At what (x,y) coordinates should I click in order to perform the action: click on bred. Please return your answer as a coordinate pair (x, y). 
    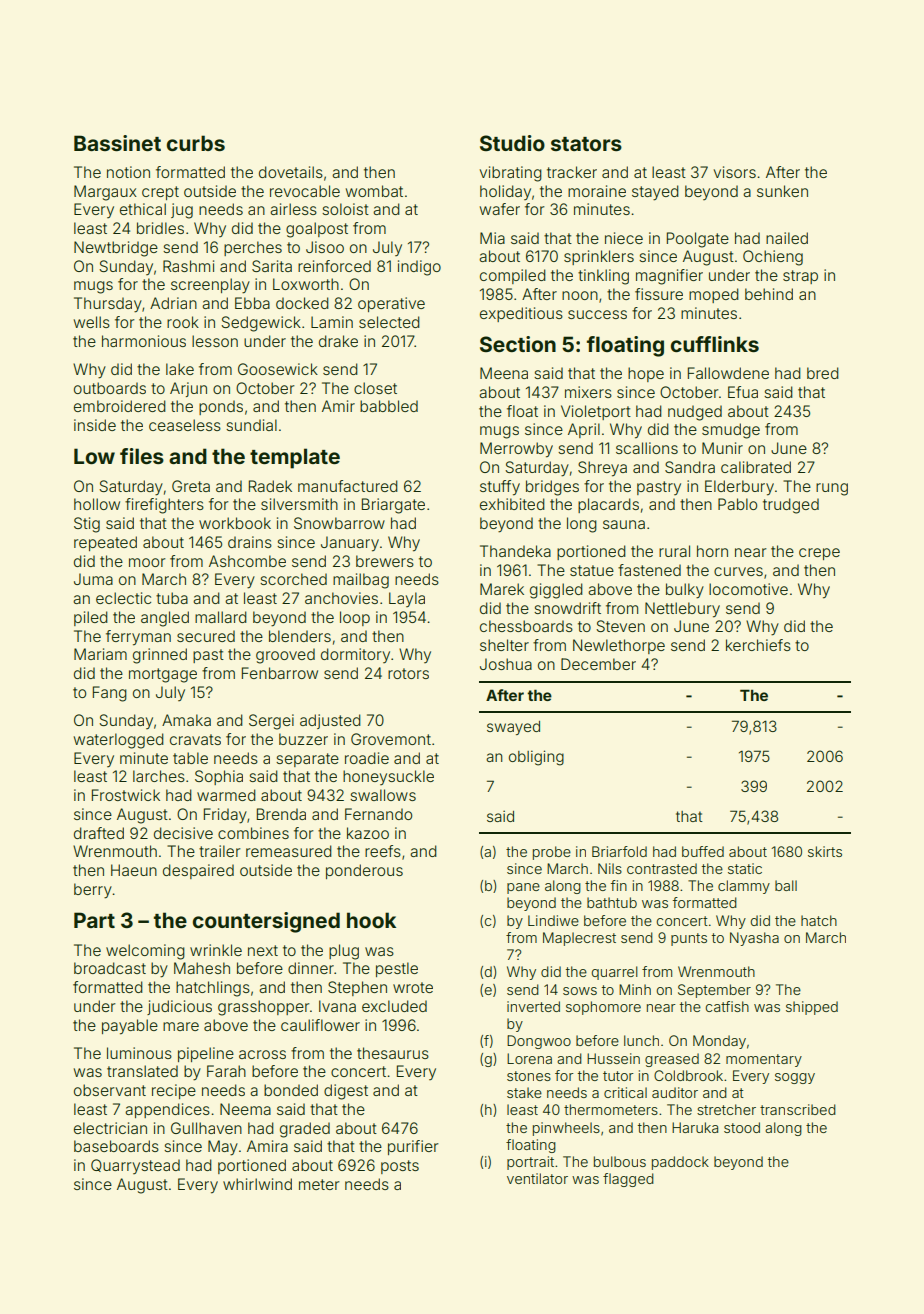
    Looking at the image, I should click on (823, 373).
